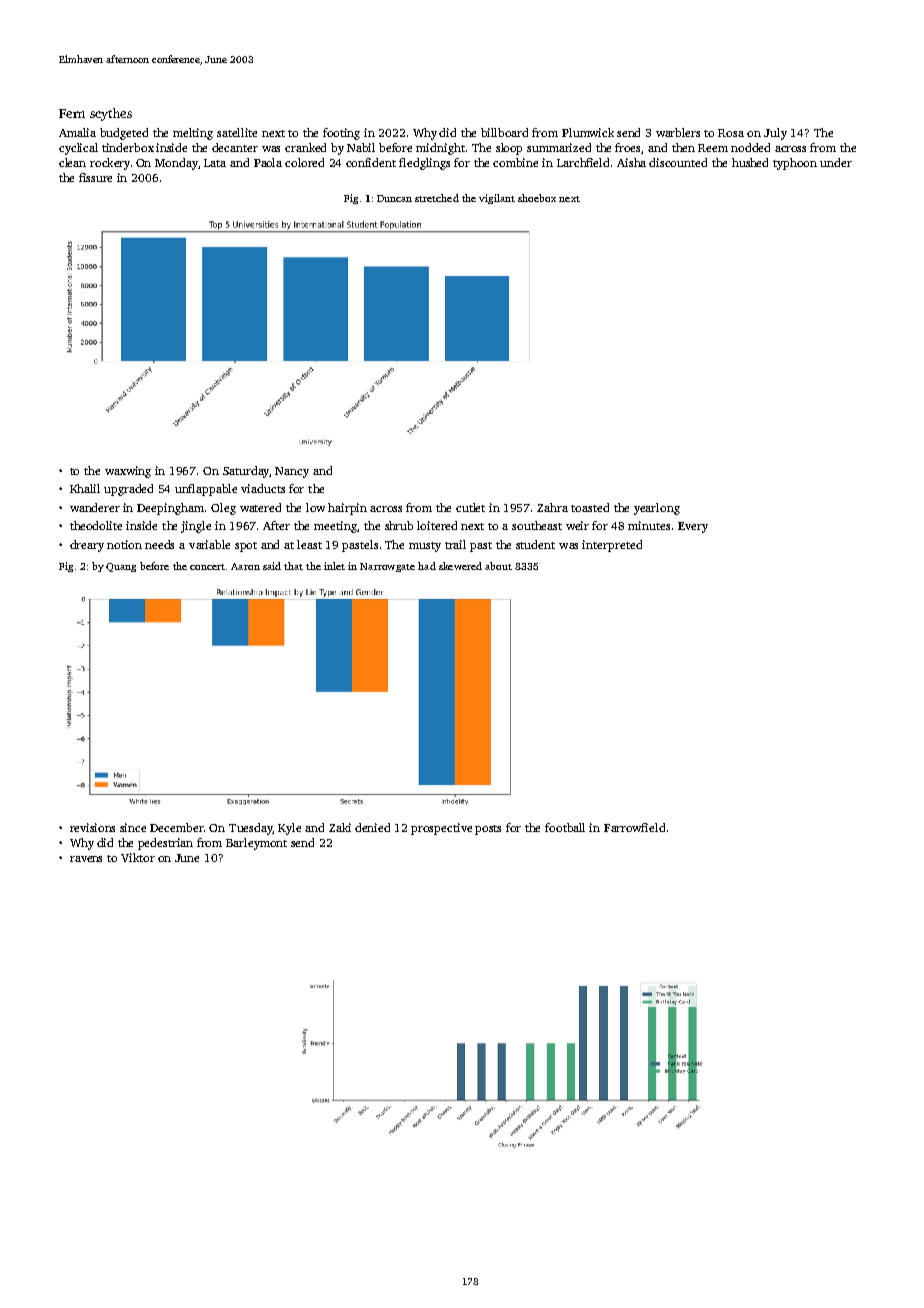 This page has height=1308, width=924. What do you see at coordinates (678, 132) in the page?
I see `warblers` at bounding box center [678, 132].
